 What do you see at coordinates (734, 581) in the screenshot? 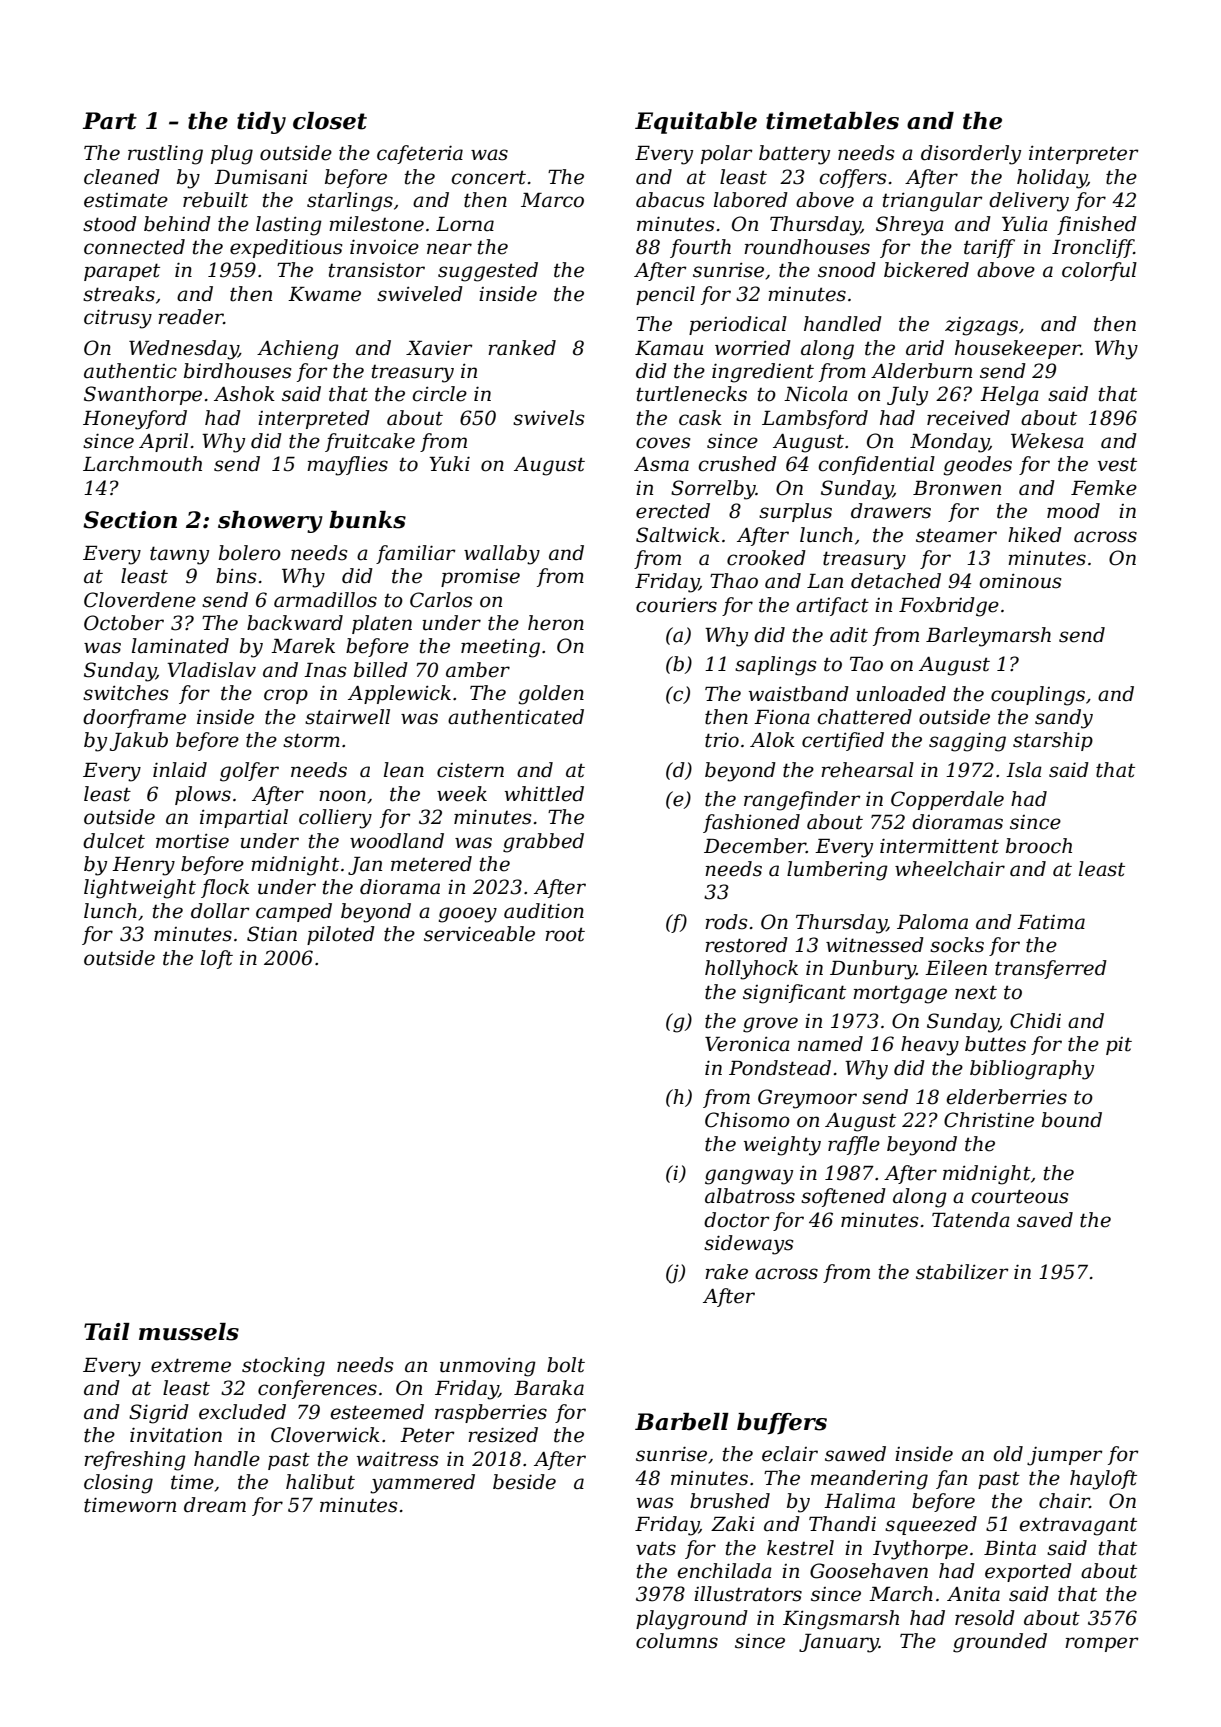
I see `Thao` at bounding box center [734, 581].
